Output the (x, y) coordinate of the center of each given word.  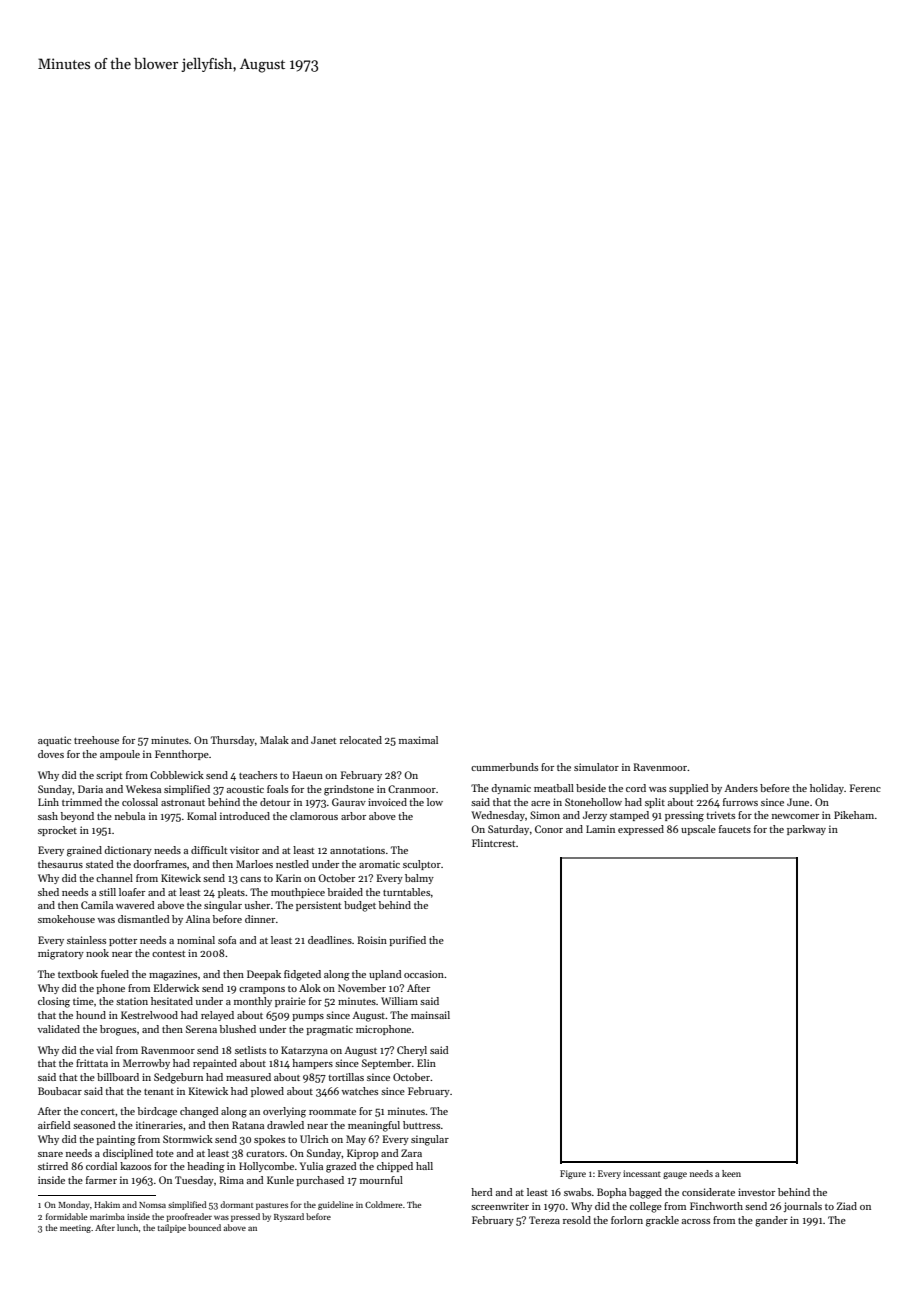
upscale (698, 830)
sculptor (422, 865)
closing (54, 1002)
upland (385, 975)
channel (114, 878)
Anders (741, 788)
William (399, 1001)
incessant (642, 1173)
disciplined (128, 1154)
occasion (424, 974)
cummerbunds (504, 767)
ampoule (120, 755)
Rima (231, 1180)
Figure (573, 1174)
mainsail (430, 1015)
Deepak (264, 975)
